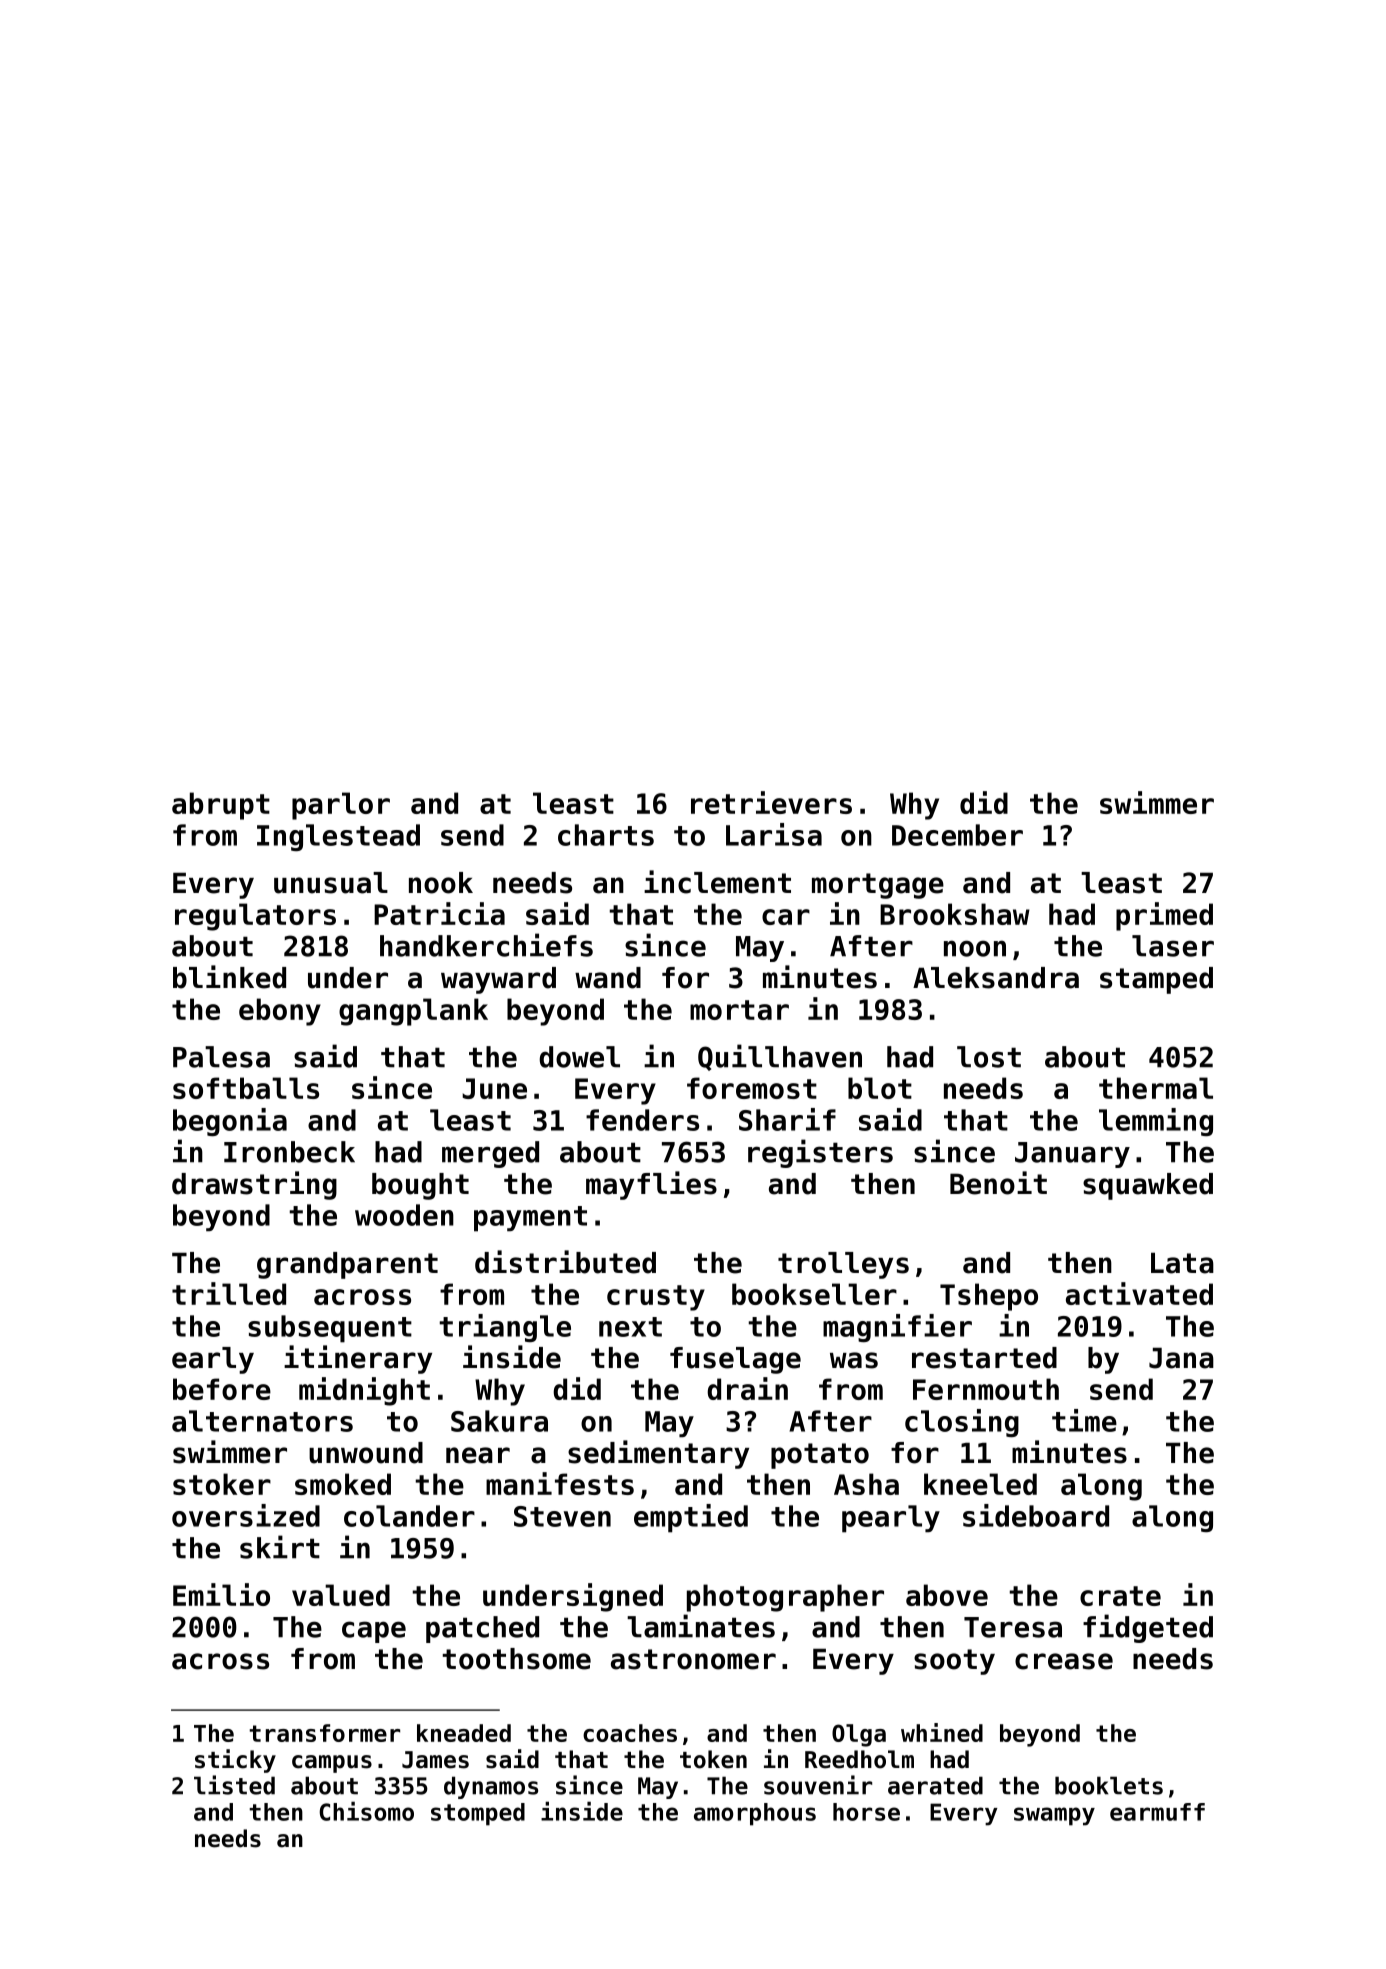 The image size is (1386, 1969). I want to click on regulators, so click(255, 917).
